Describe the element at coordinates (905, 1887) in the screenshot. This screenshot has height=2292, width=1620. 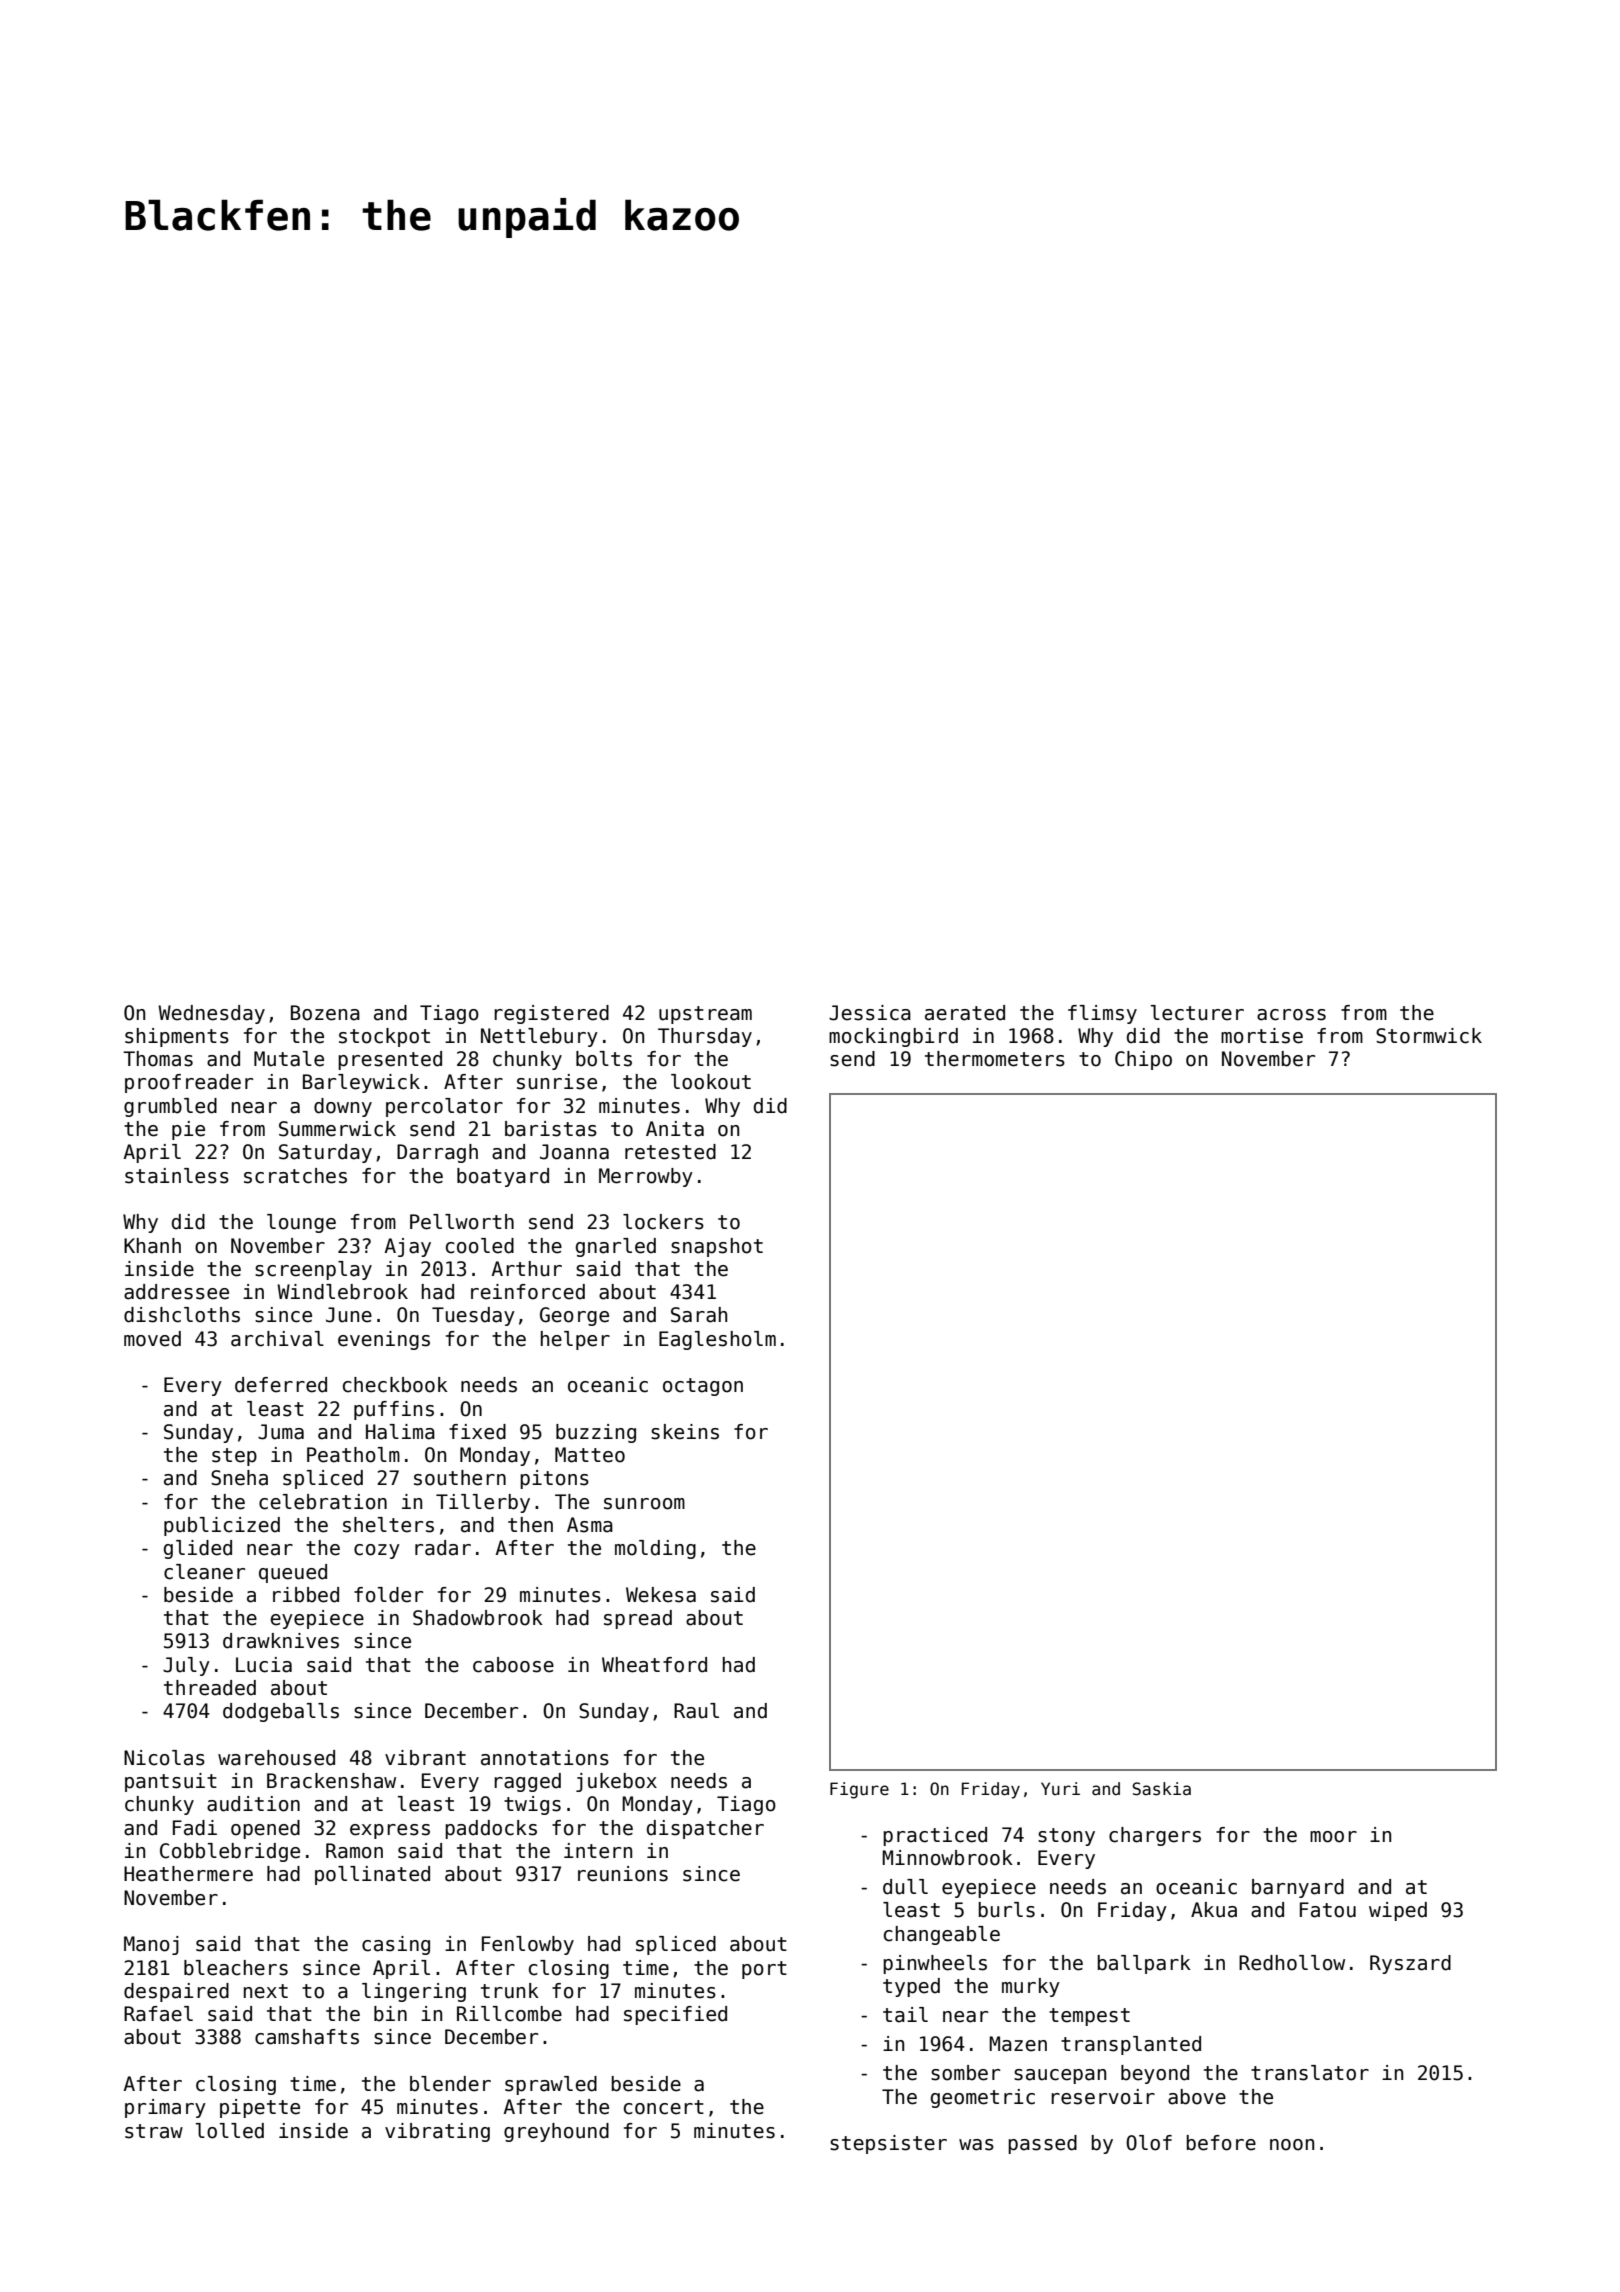
I see `dull` at that location.
